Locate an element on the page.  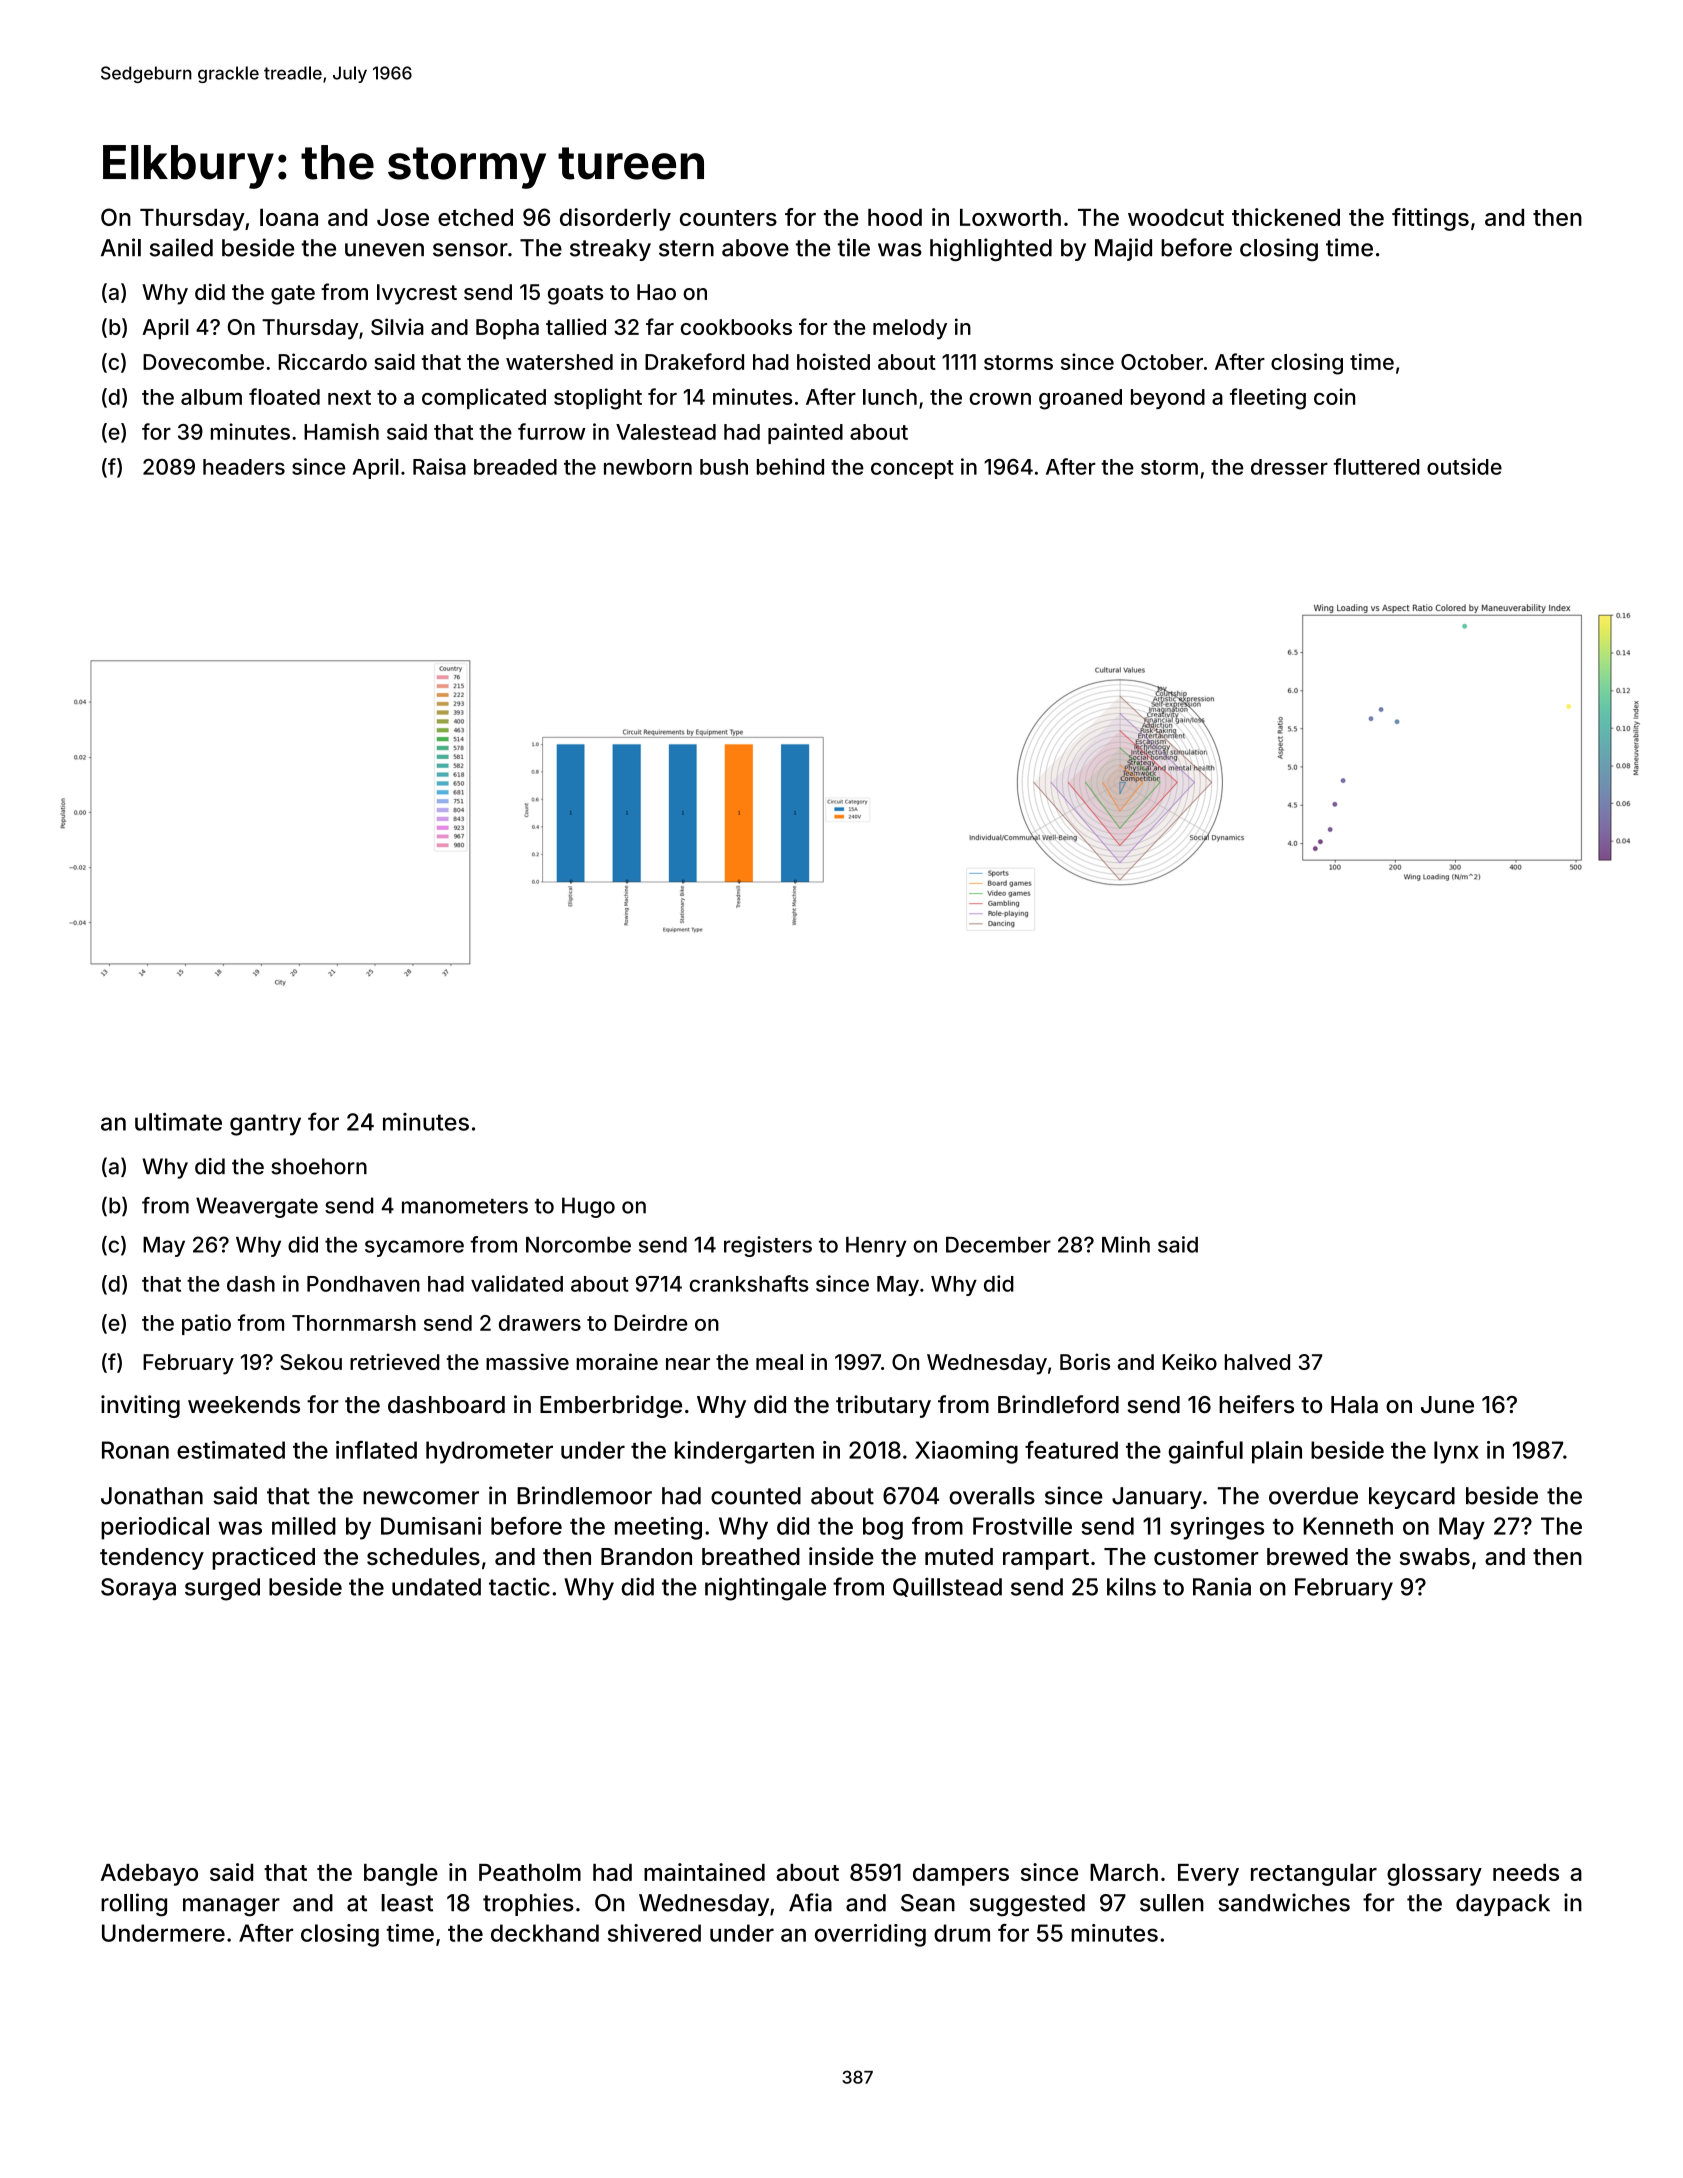
outside is located at coordinates (1464, 466).
